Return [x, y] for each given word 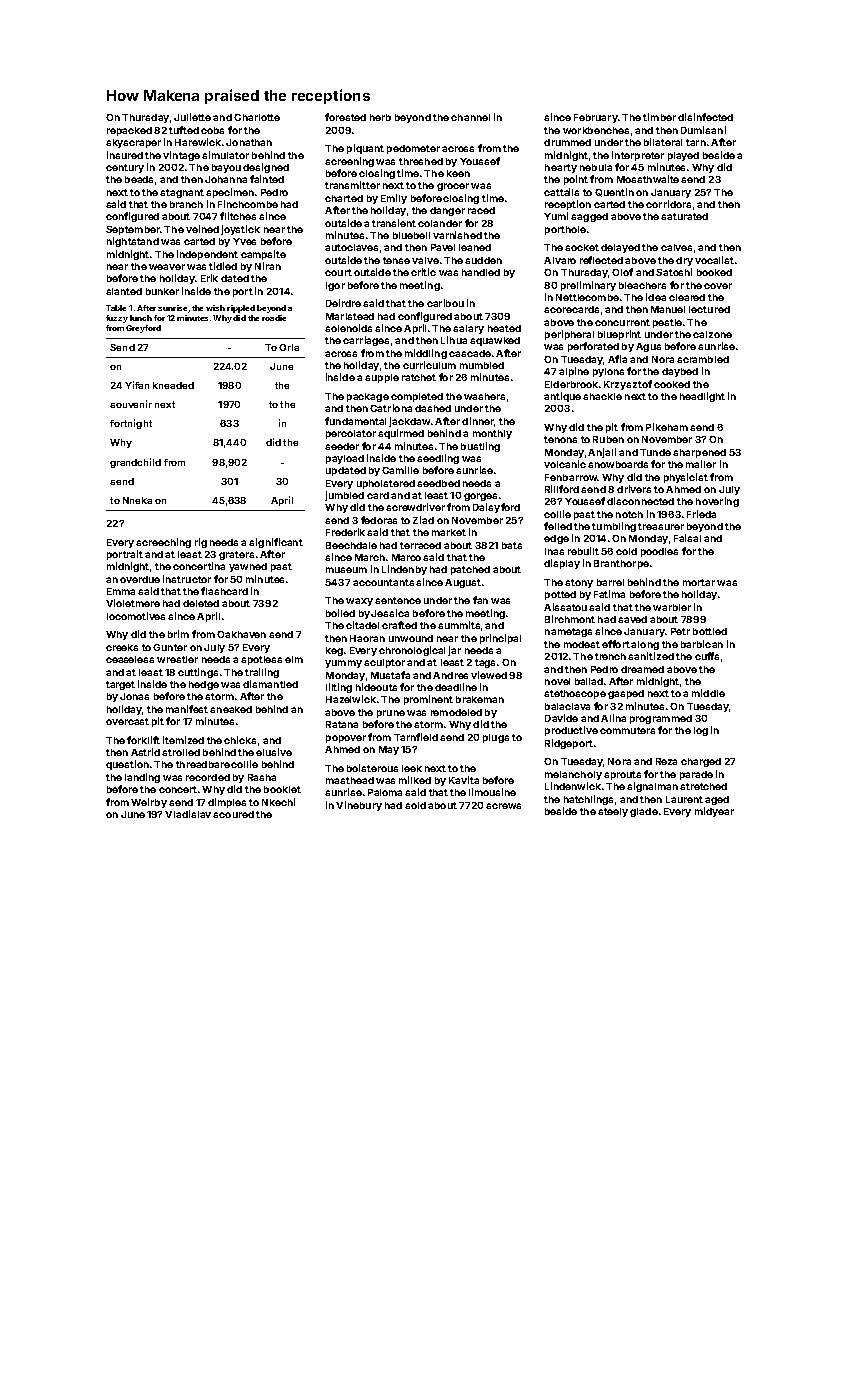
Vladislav [188, 814]
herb [380, 117]
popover [346, 739]
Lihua [454, 340]
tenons [560, 439]
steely [613, 812]
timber [659, 117]
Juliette [192, 117]
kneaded [173, 385]
